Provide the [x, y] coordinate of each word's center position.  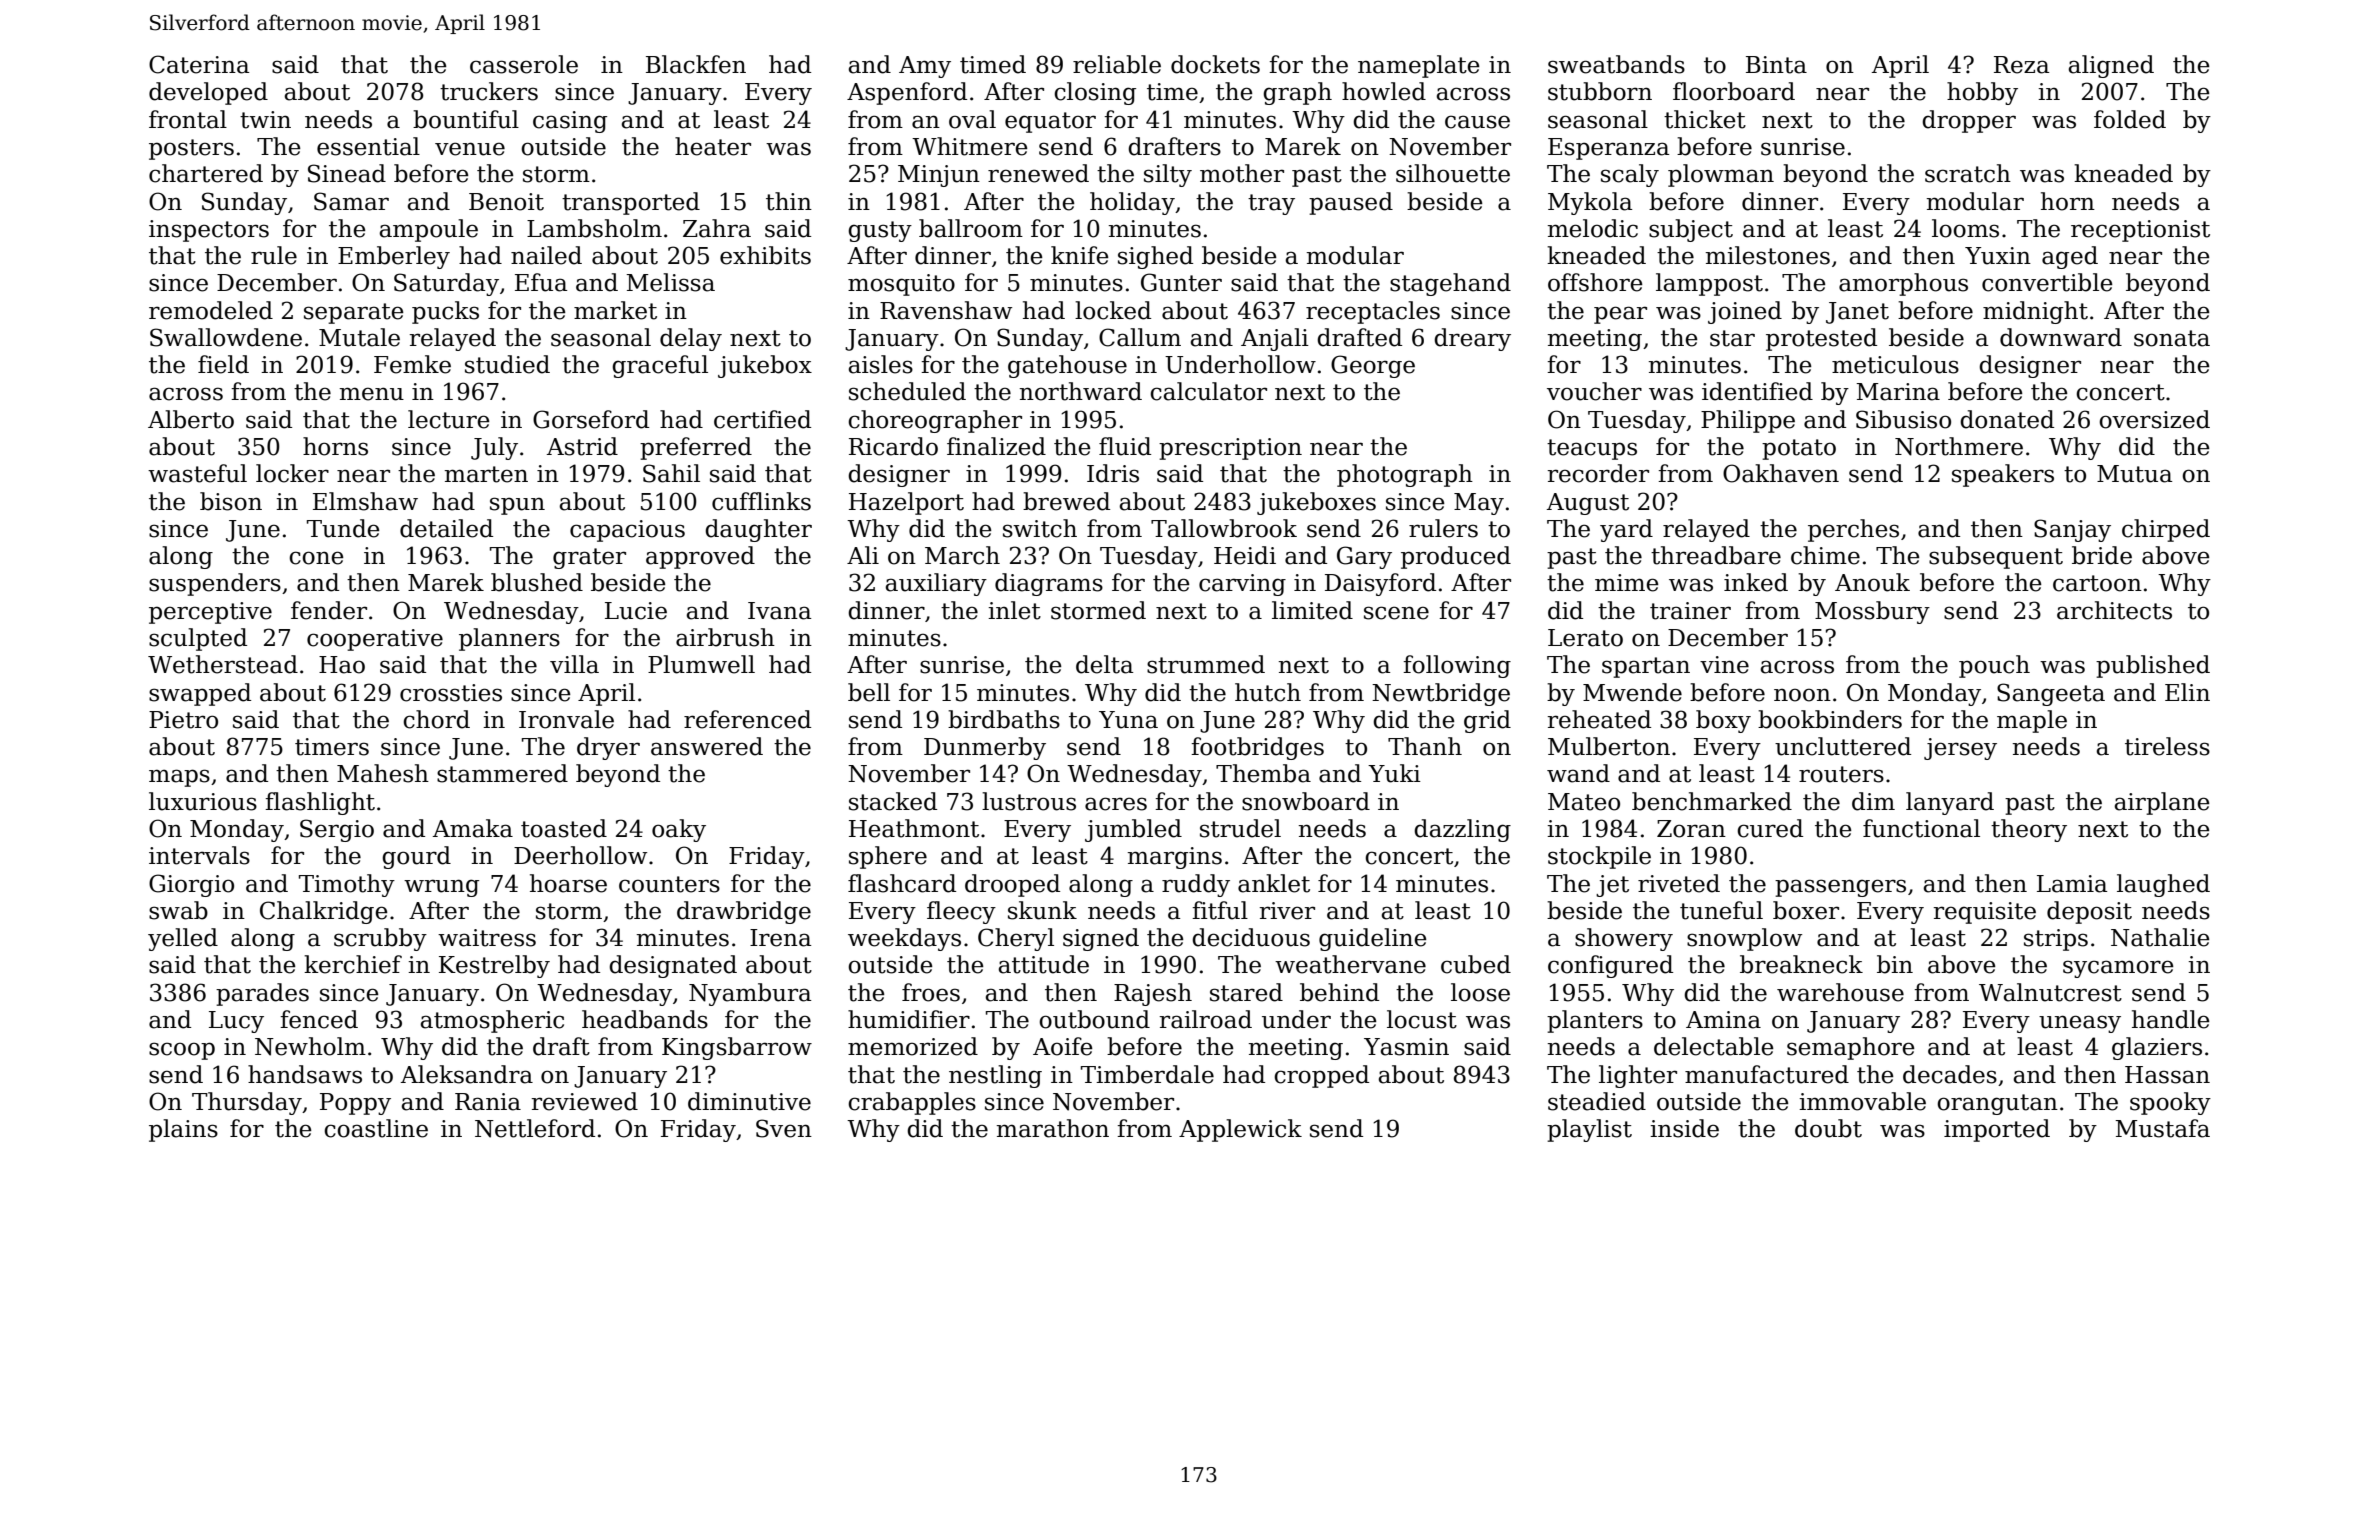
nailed [546, 255]
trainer [1690, 611]
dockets [1215, 64]
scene [1396, 613]
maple [2032, 721]
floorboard [1734, 91]
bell [869, 692]
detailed [446, 528]
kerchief [353, 964]
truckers [489, 91]
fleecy [961, 912]
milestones [1768, 255]
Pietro [183, 720]
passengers [1840, 888]
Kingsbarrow [737, 1048]
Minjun [939, 176]
